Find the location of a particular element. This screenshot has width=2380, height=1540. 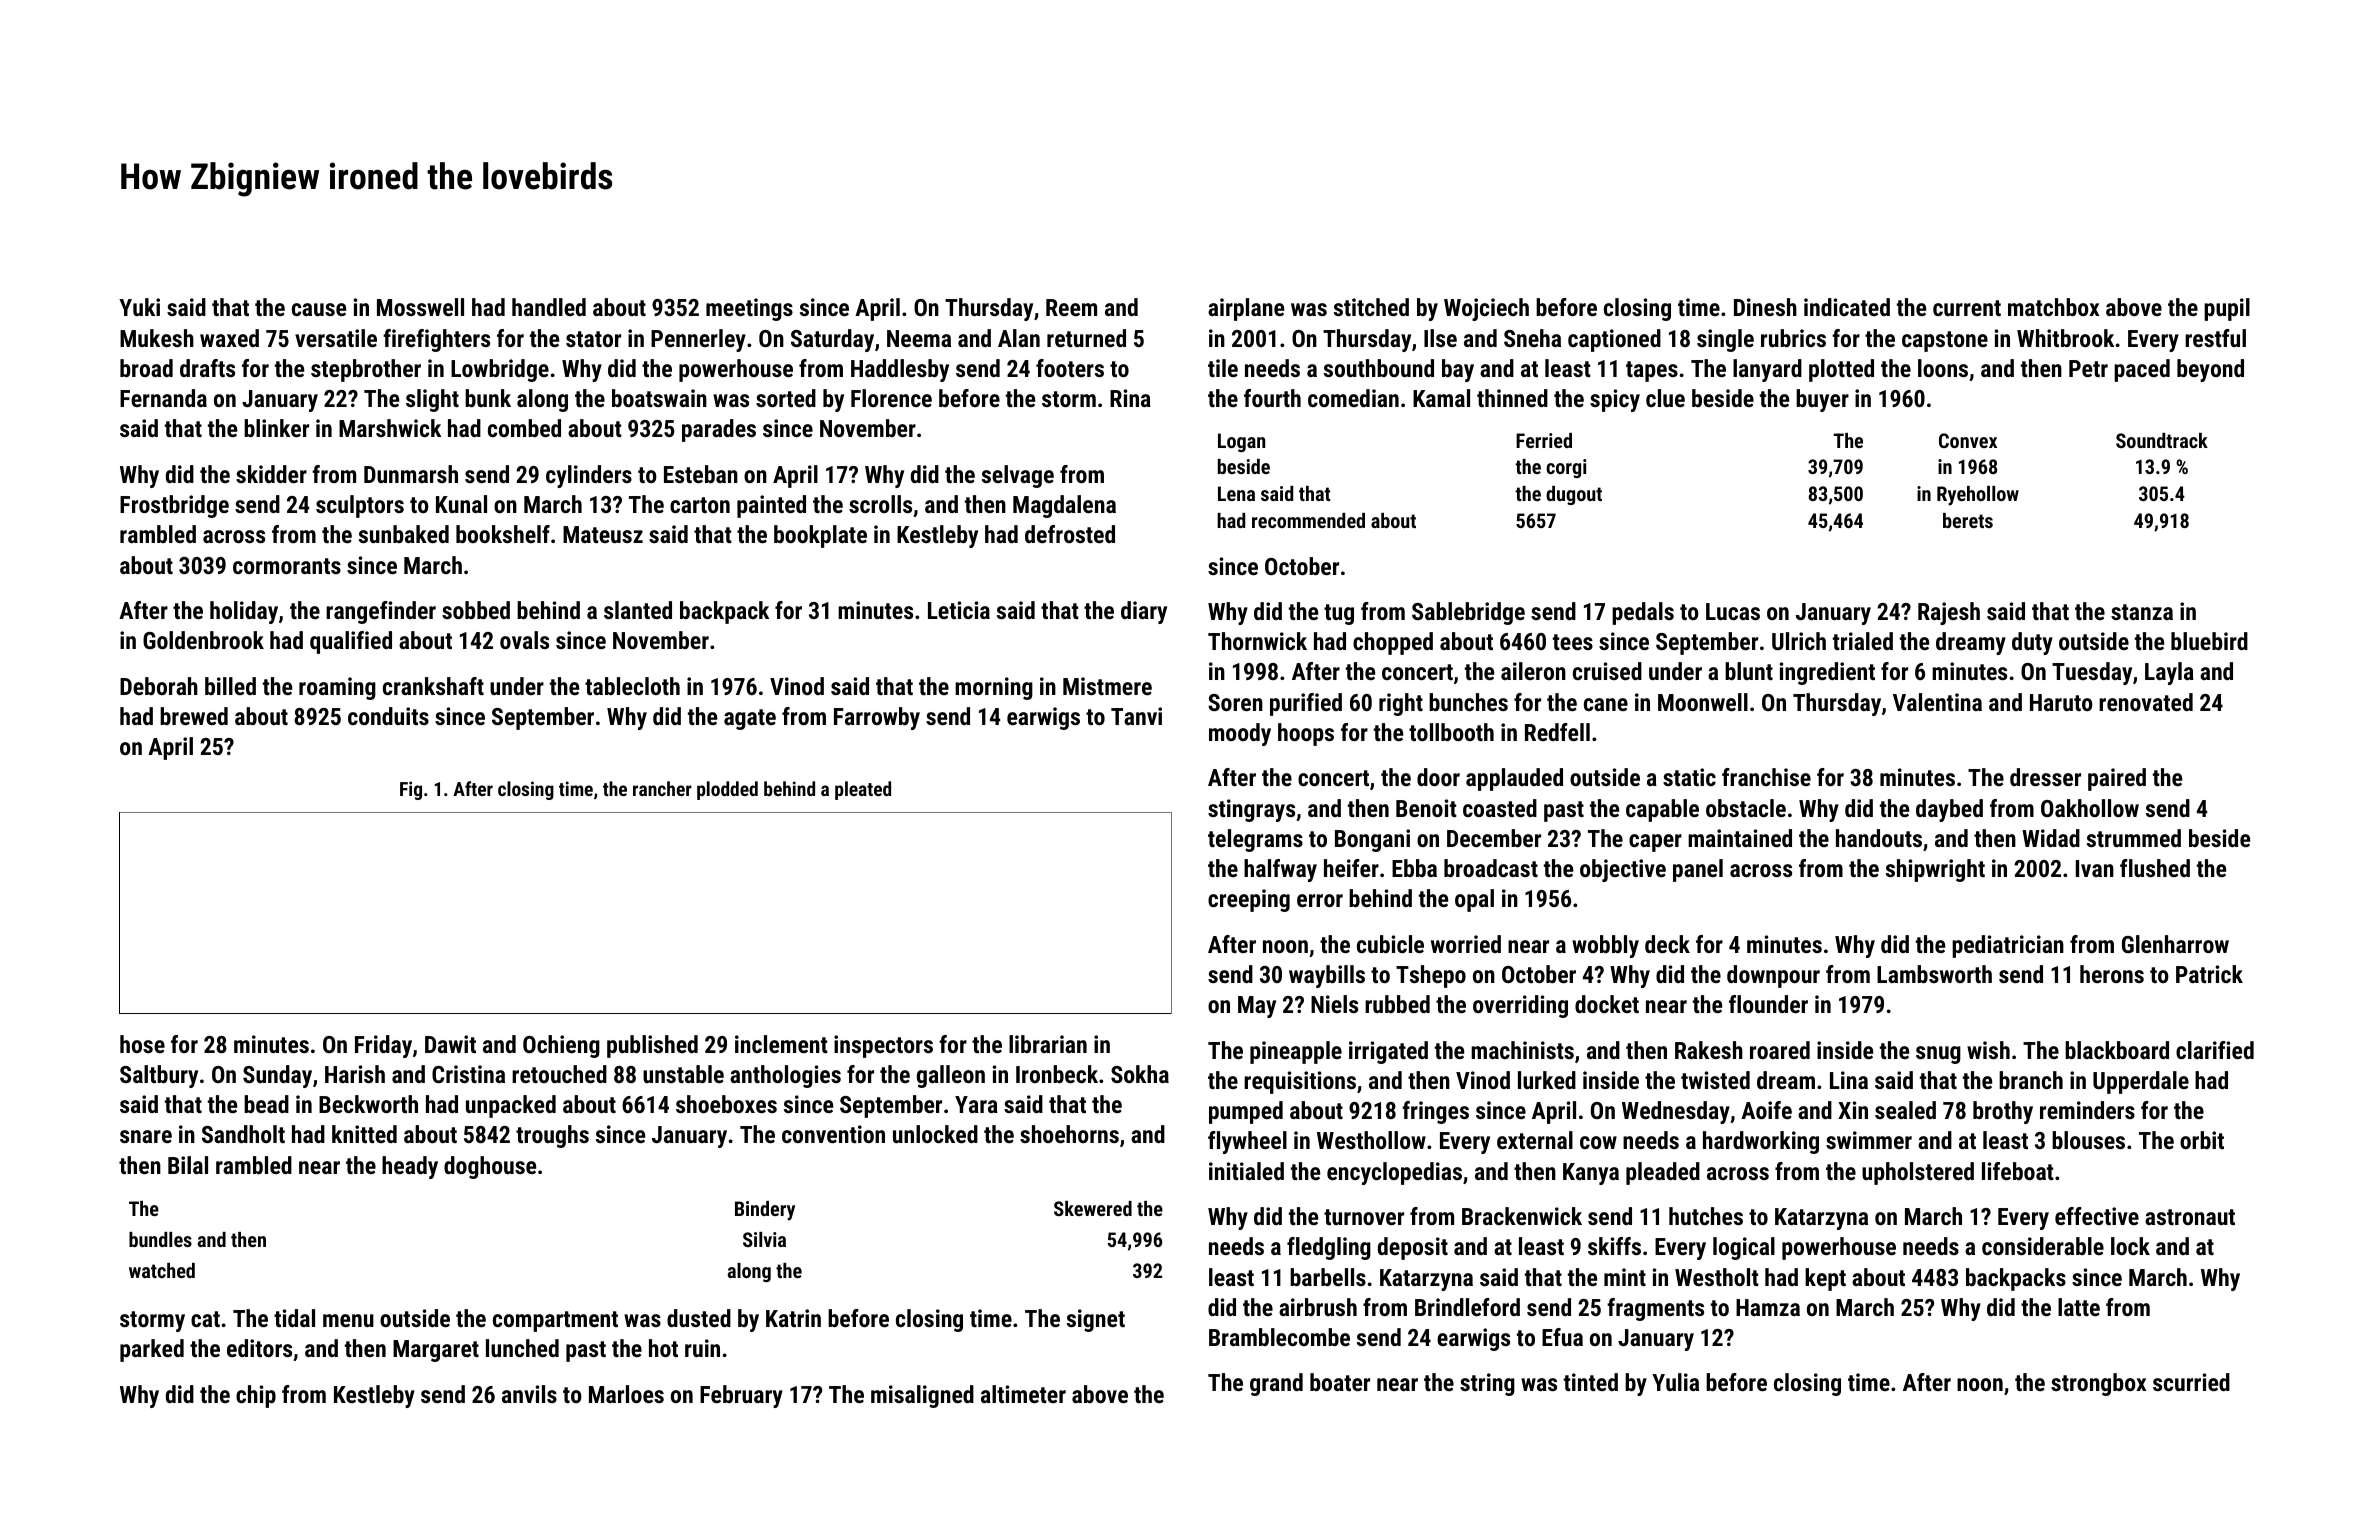

rancher is located at coordinates (662, 788).
